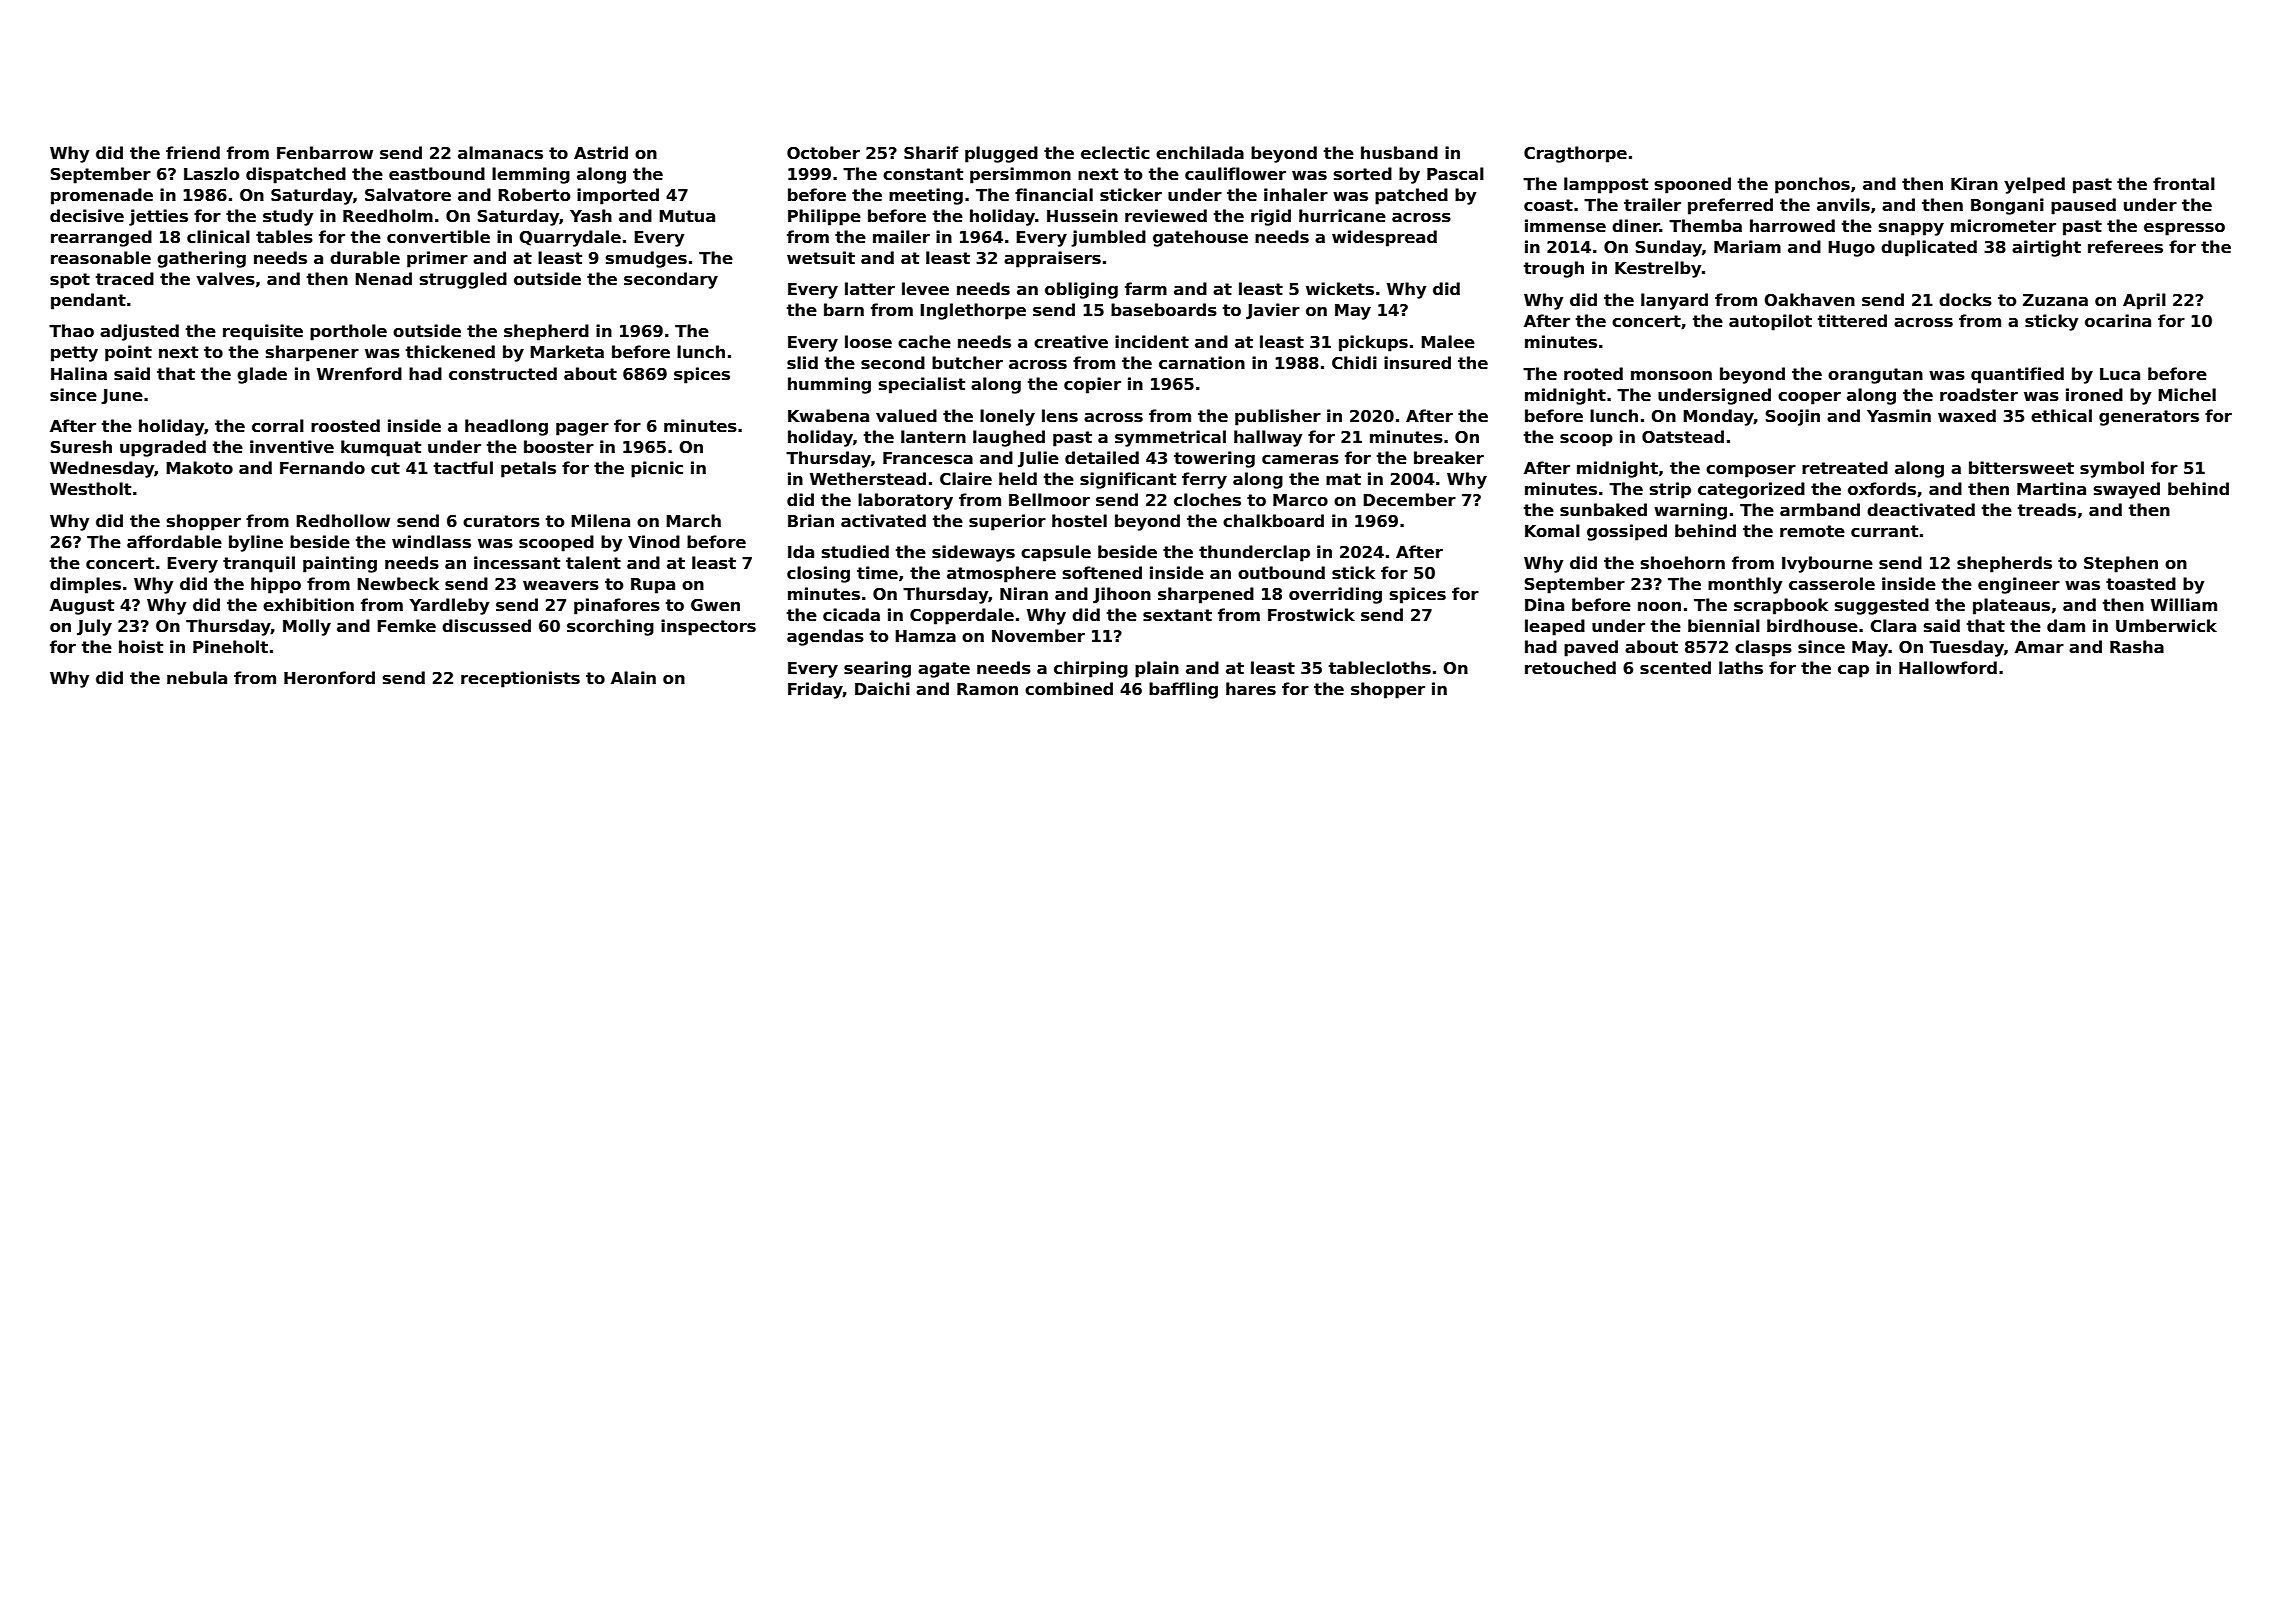  Describe the element at coordinates (2118, 321) in the image. I see `ocarina` at that location.
